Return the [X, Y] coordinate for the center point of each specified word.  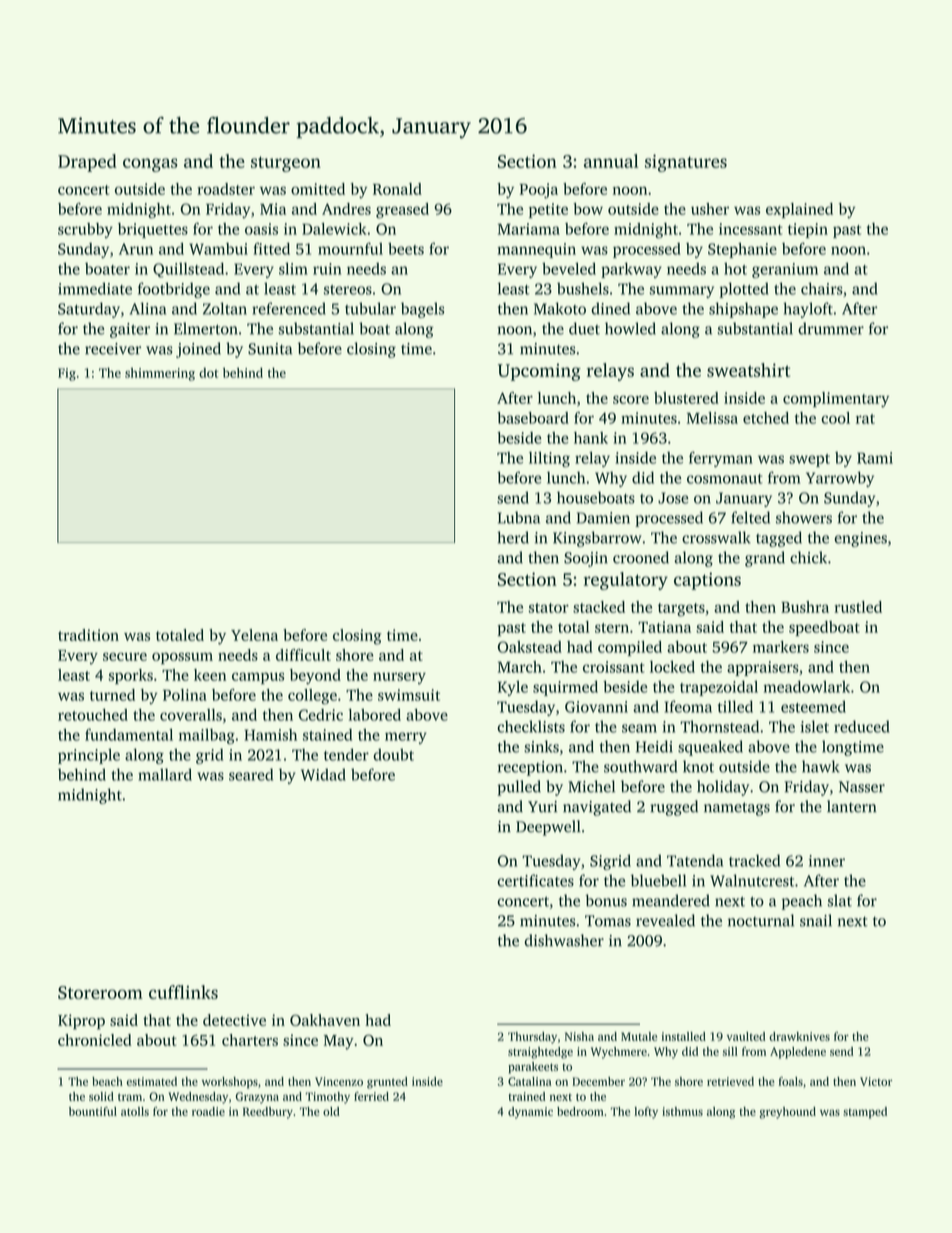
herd [513, 537]
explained [799, 210]
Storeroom [100, 992]
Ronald [397, 189]
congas [150, 165]
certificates [535, 880]
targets [681, 610]
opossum [182, 658]
